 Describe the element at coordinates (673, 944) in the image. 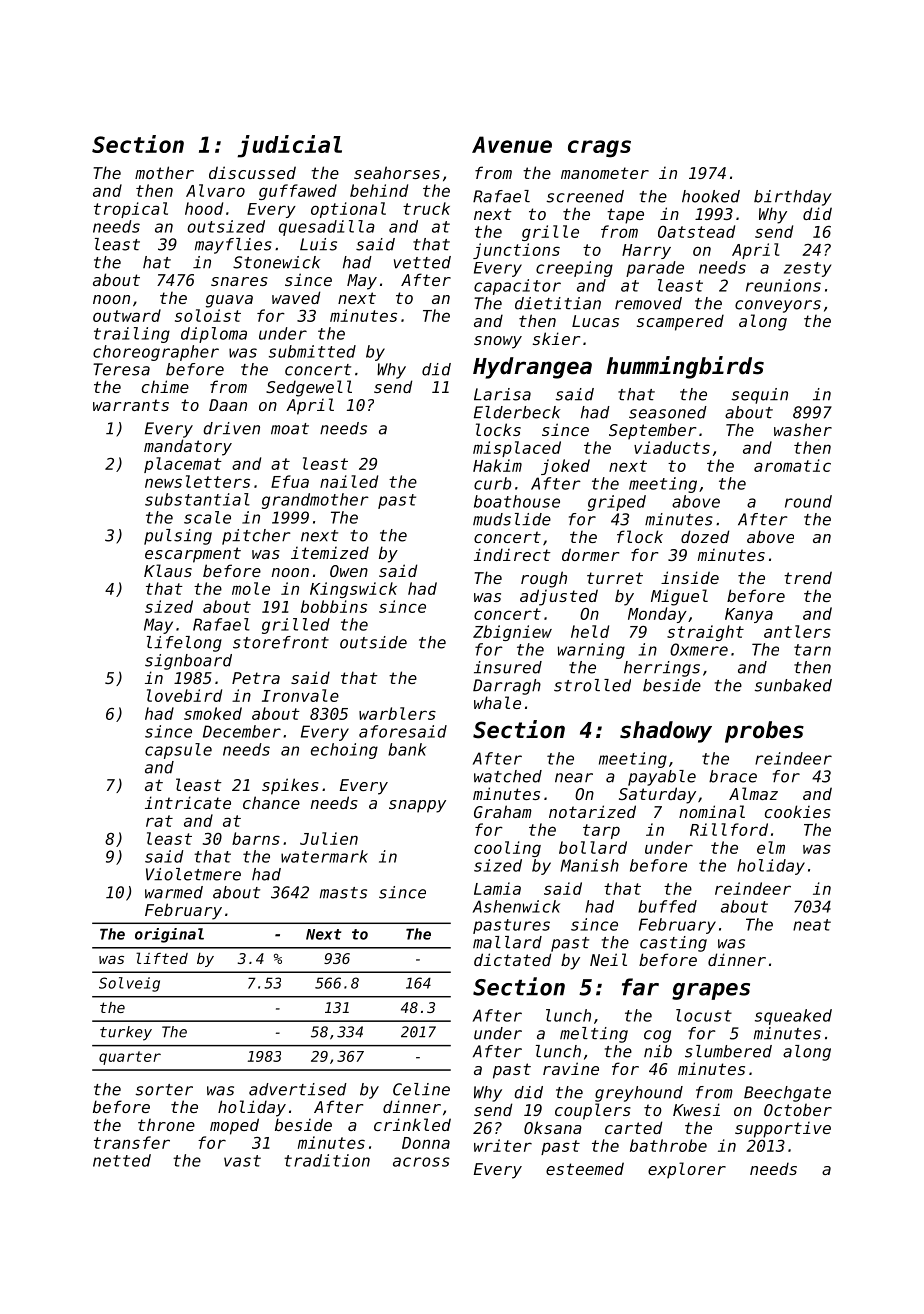

I see `casting` at that location.
